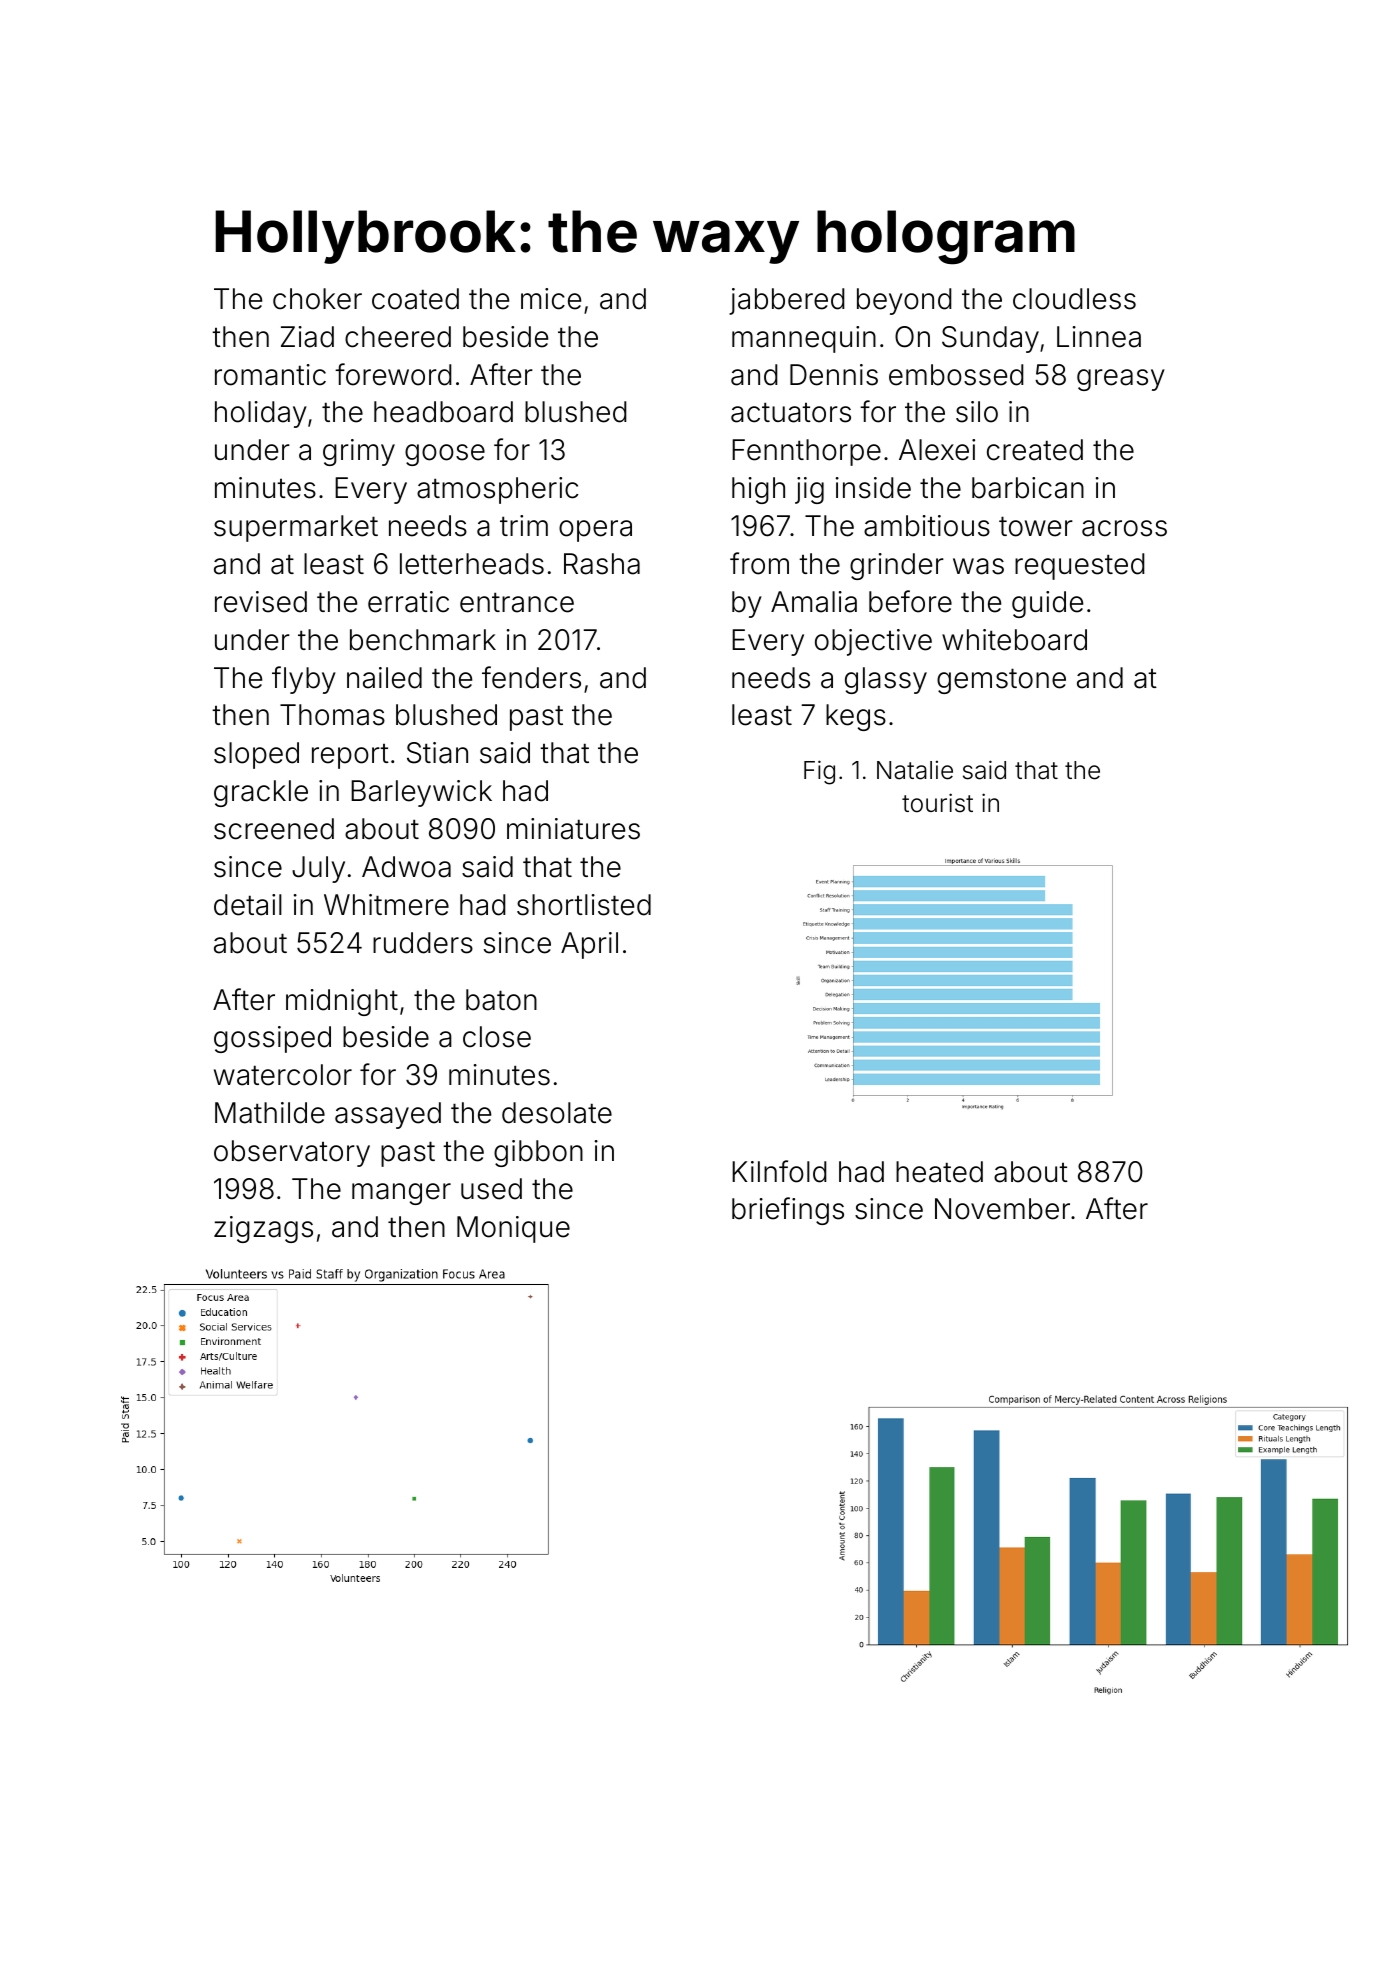 The image size is (1386, 1969). I want to click on beyond, so click(904, 301).
